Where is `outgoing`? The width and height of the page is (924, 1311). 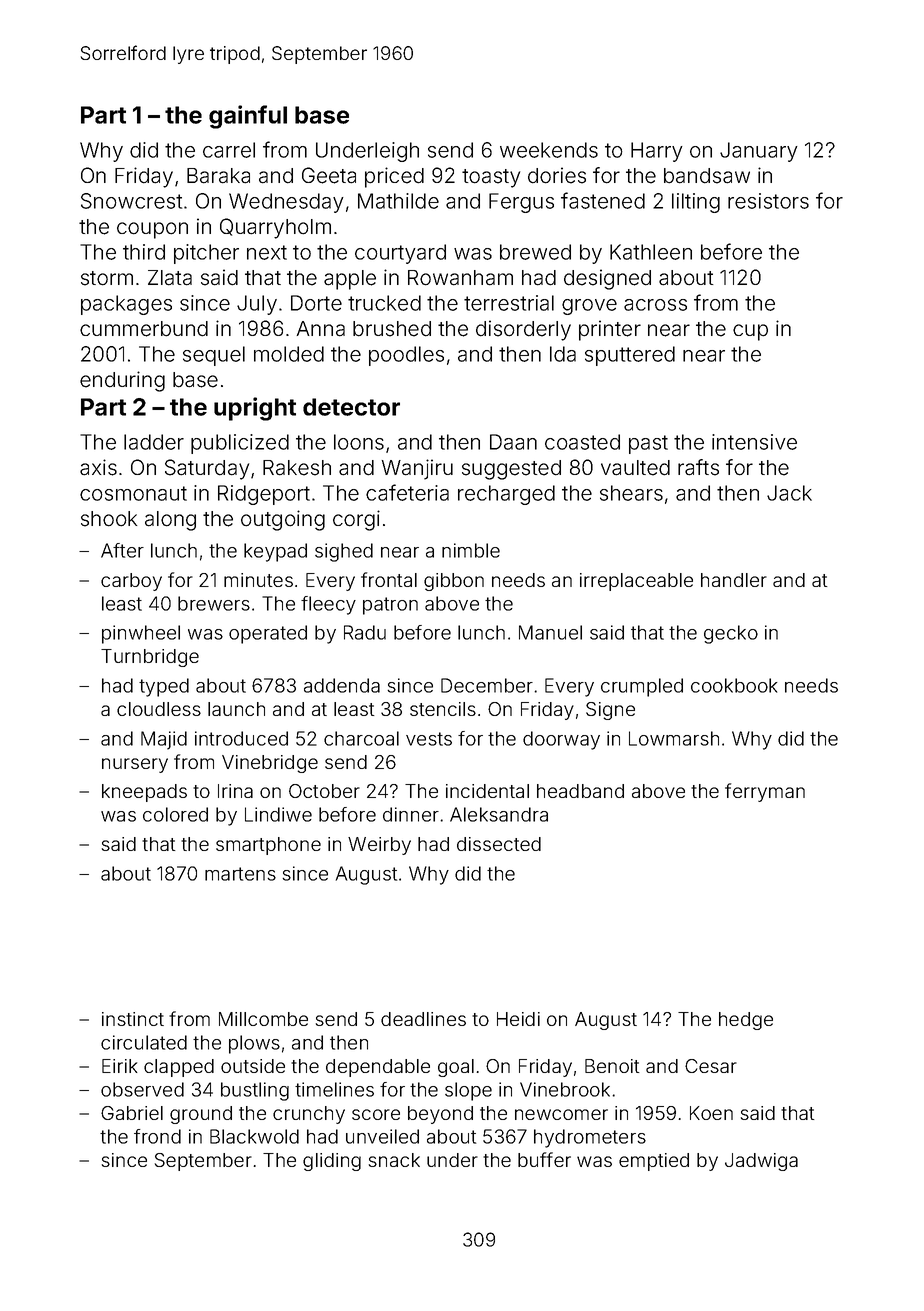
outgoing is located at coordinates (283, 520).
